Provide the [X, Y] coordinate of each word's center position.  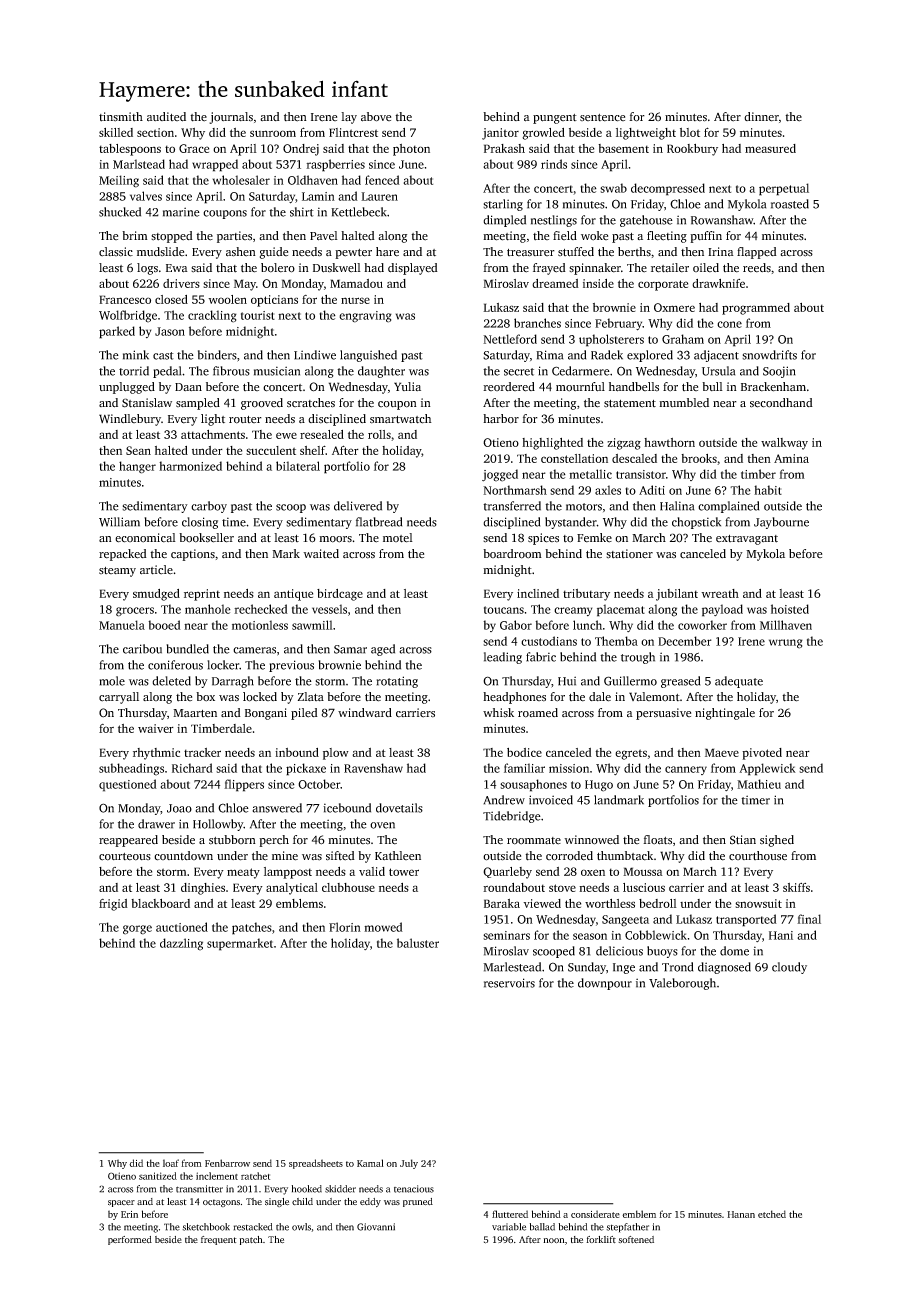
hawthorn [669, 442]
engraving [365, 317]
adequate [739, 682]
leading [503, 658]
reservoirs [509, 983]
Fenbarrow [227, 1163]
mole [112, 681]
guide [274, 253]
